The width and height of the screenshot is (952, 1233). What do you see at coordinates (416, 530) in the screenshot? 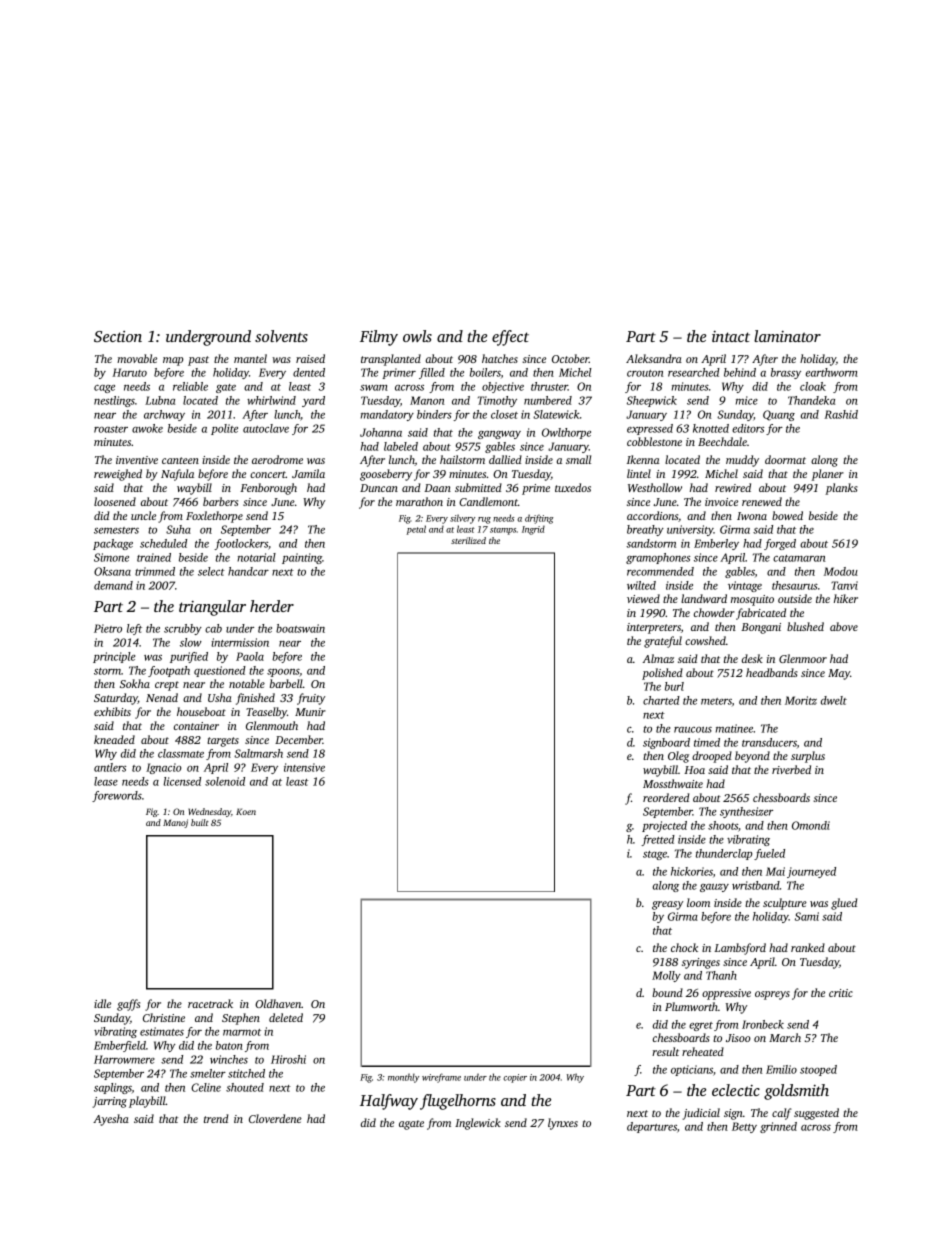
I see `petal` at bounding box center [416, 530].
